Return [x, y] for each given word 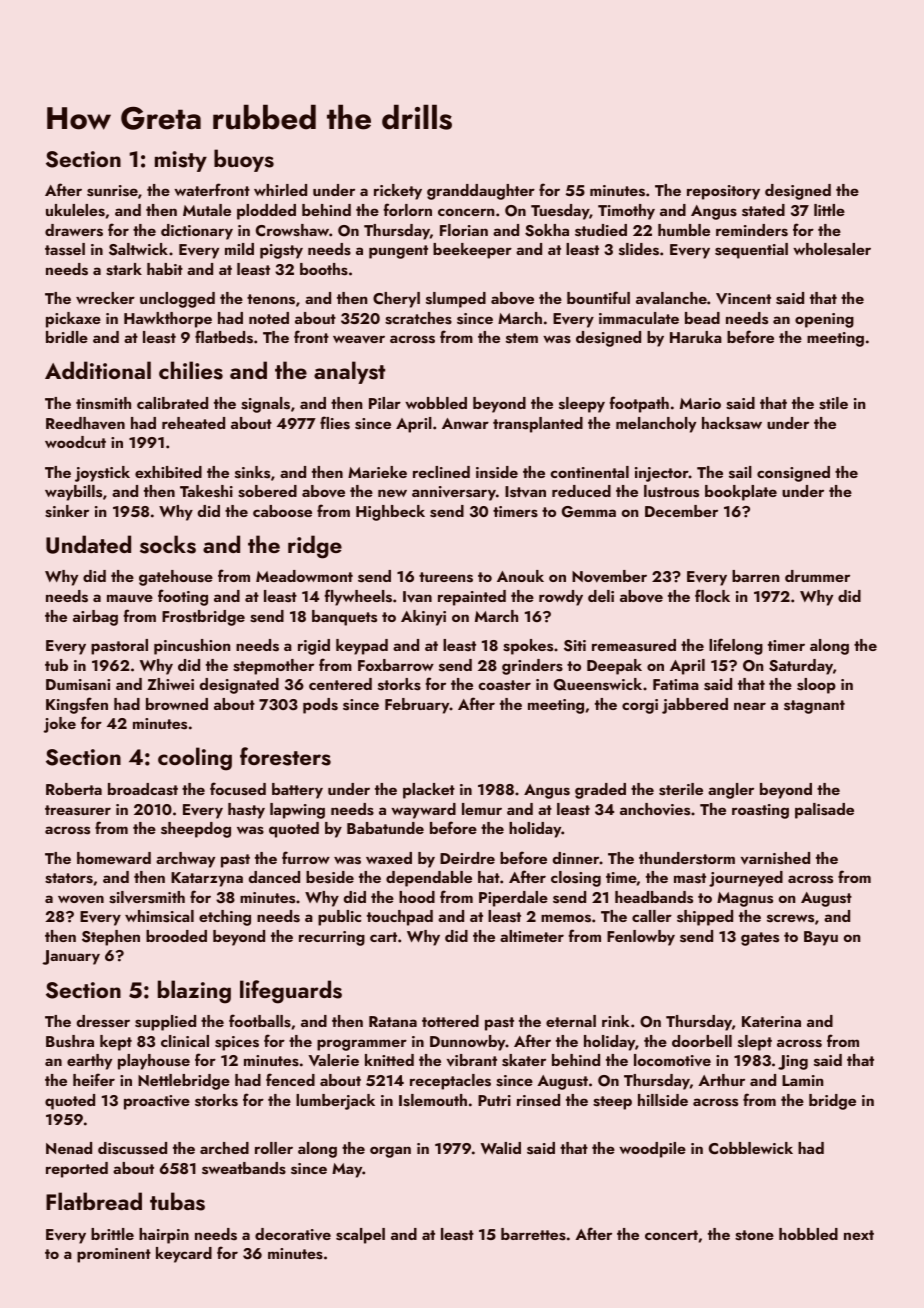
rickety [398, 192]
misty [181, 161]
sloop [816, 686]
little [829, 210]
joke [60, 725]
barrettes [533, 1234]
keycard [184, 1255]
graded [600, 791]
